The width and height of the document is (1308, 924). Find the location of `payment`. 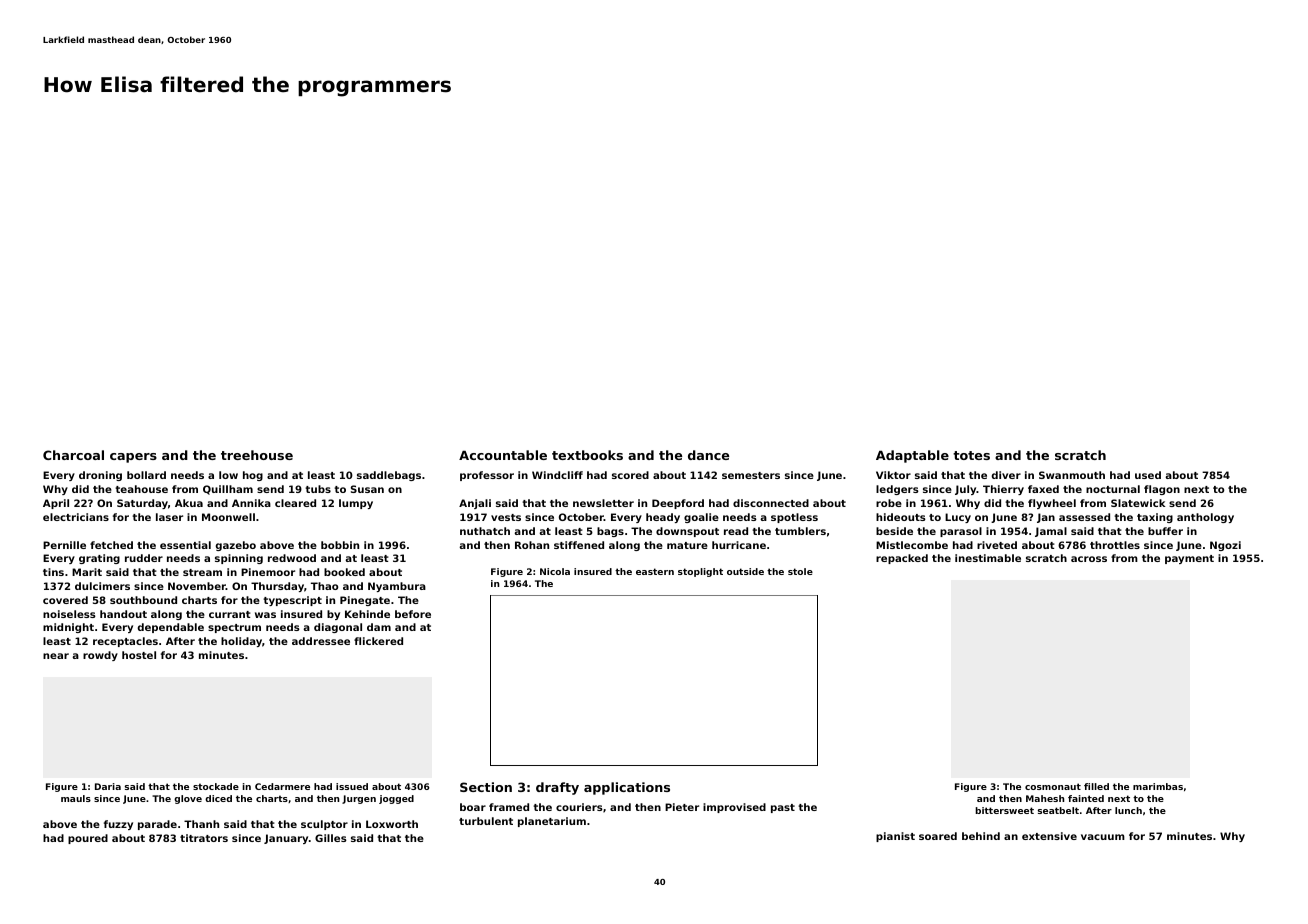

payment is located at coordinates (1189, 559).
